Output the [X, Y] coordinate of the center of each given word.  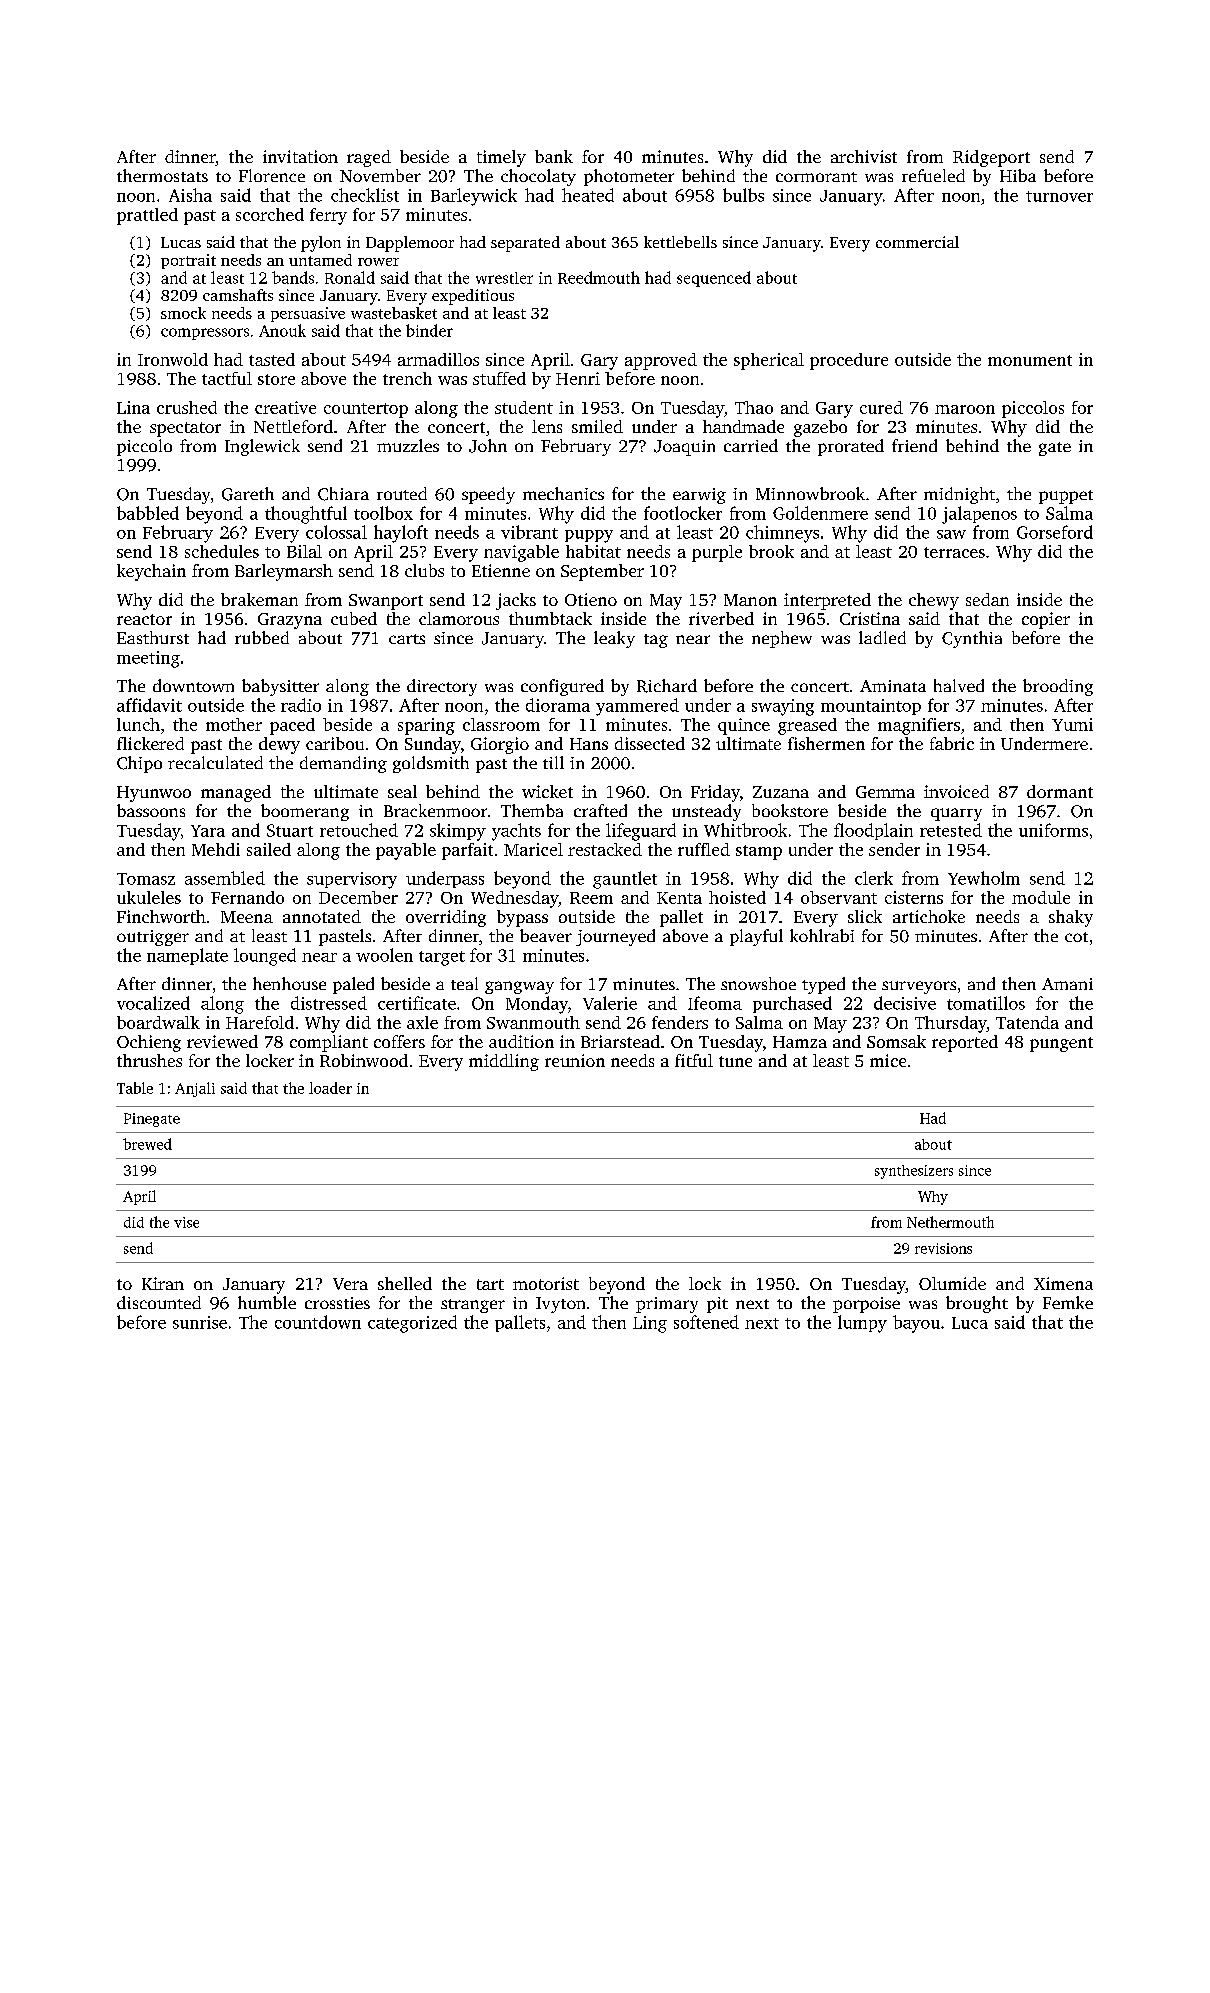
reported [965, 1043]
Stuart [290, 830]
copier [1046, 620]
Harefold [260, 1022]
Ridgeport [991, 158]
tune [735, 1061]
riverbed [721, 618]
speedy [488, 495]
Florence [272, 175]
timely [501, 158]
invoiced [956, 791]
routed [402, 493]
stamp [759, 852]
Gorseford [1055, 532]
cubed [354, 618]
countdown [318, 1322]
